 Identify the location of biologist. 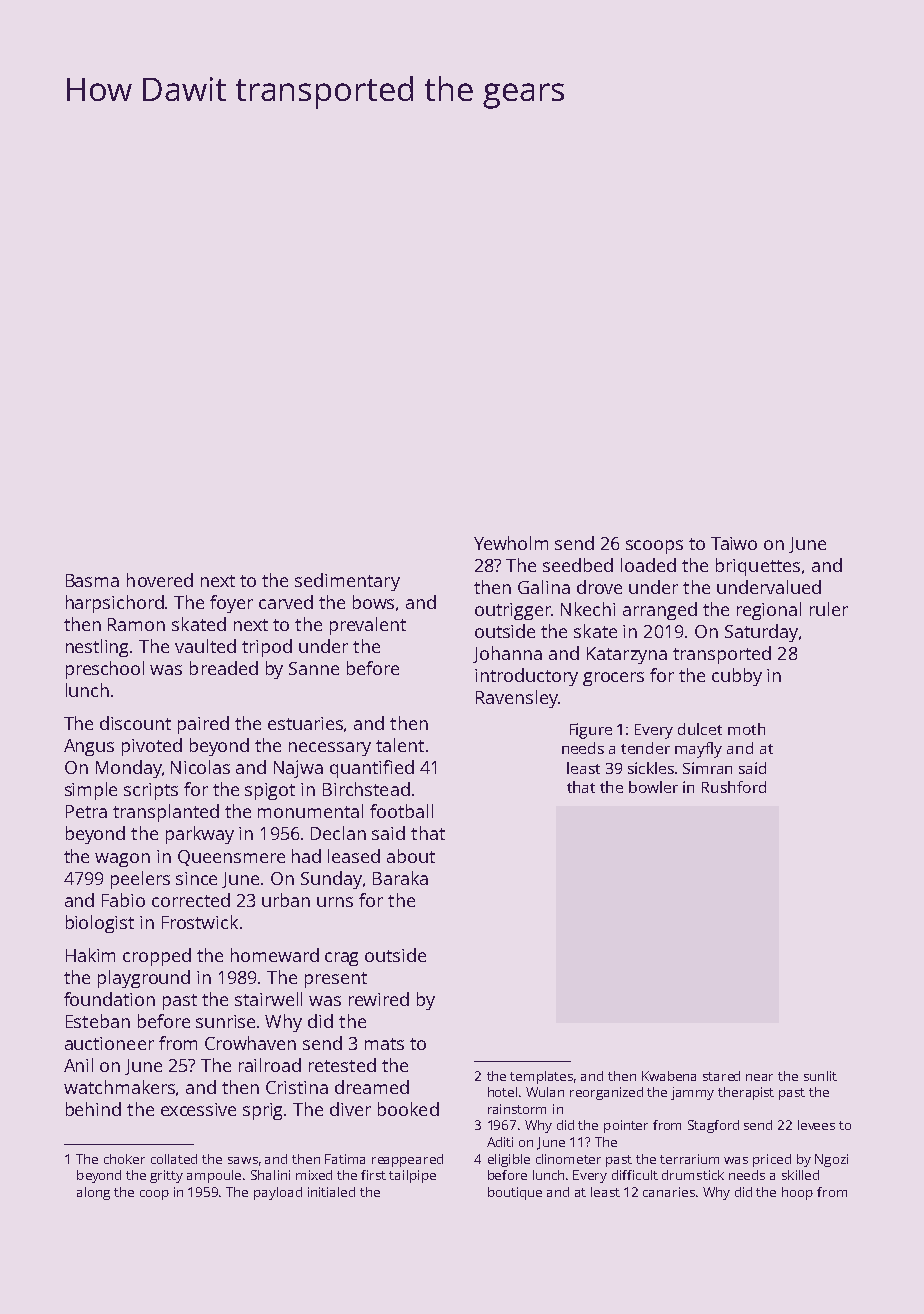
(100, 924).
